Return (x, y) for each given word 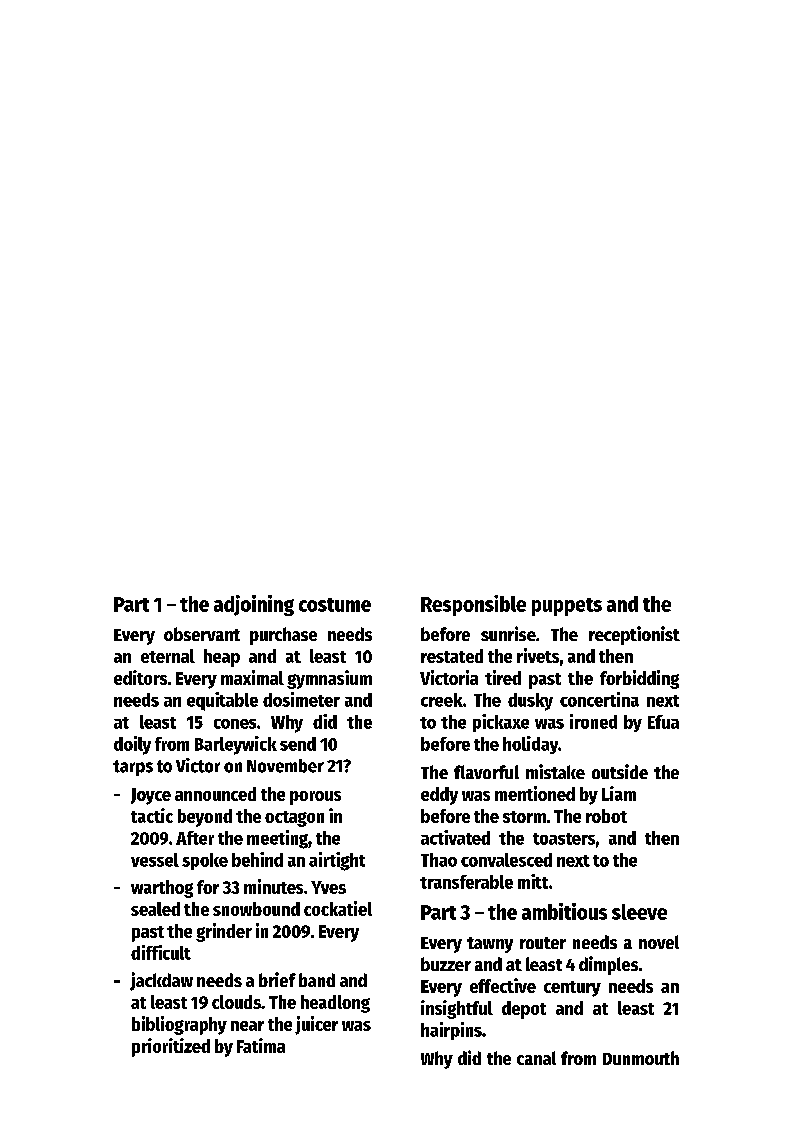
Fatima (261, 1045)
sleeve (639, 912)
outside (620, 771)
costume (335, 605)
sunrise (508, 633)
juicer (316, 1025)
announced (215, 794)
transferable (466, 882)
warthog (162, 889)
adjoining (254, 605)
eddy (439, 796)
